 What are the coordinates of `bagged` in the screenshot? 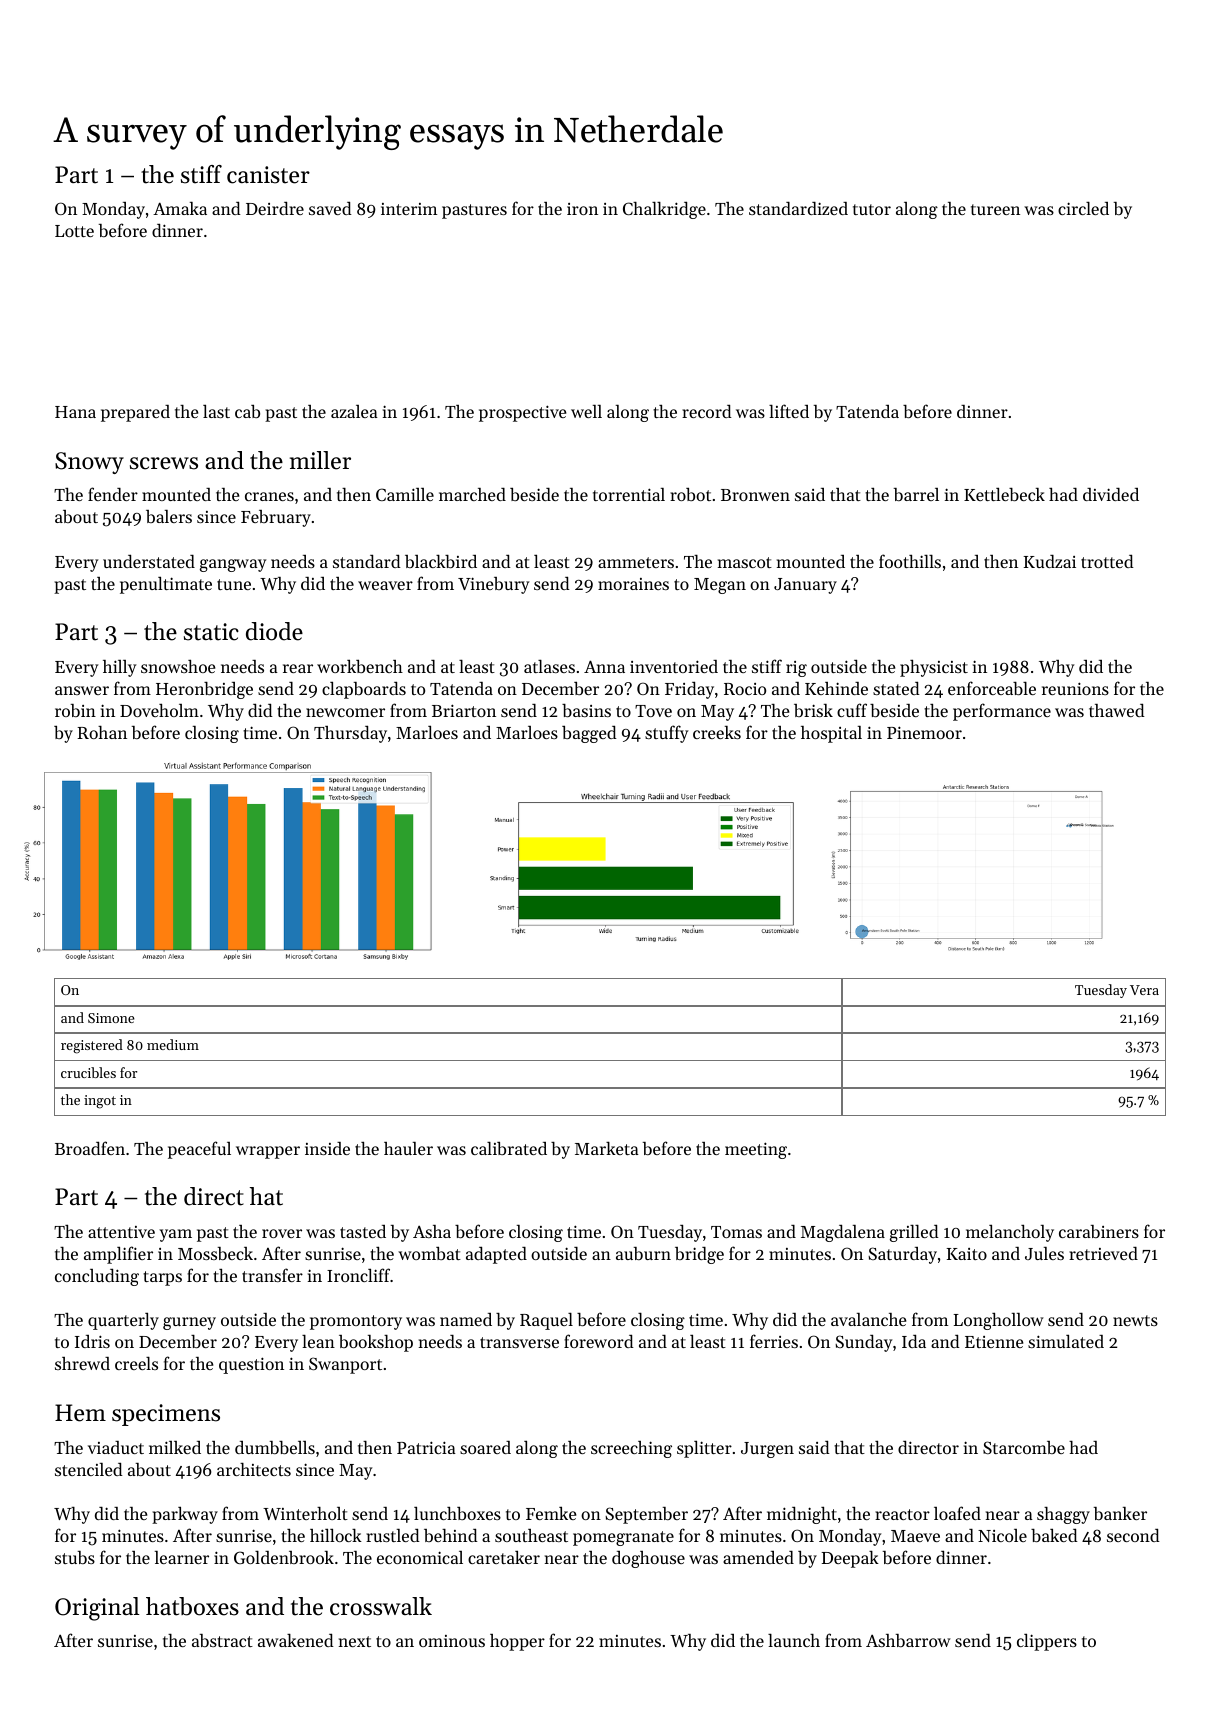 It's located at (589, 734).
